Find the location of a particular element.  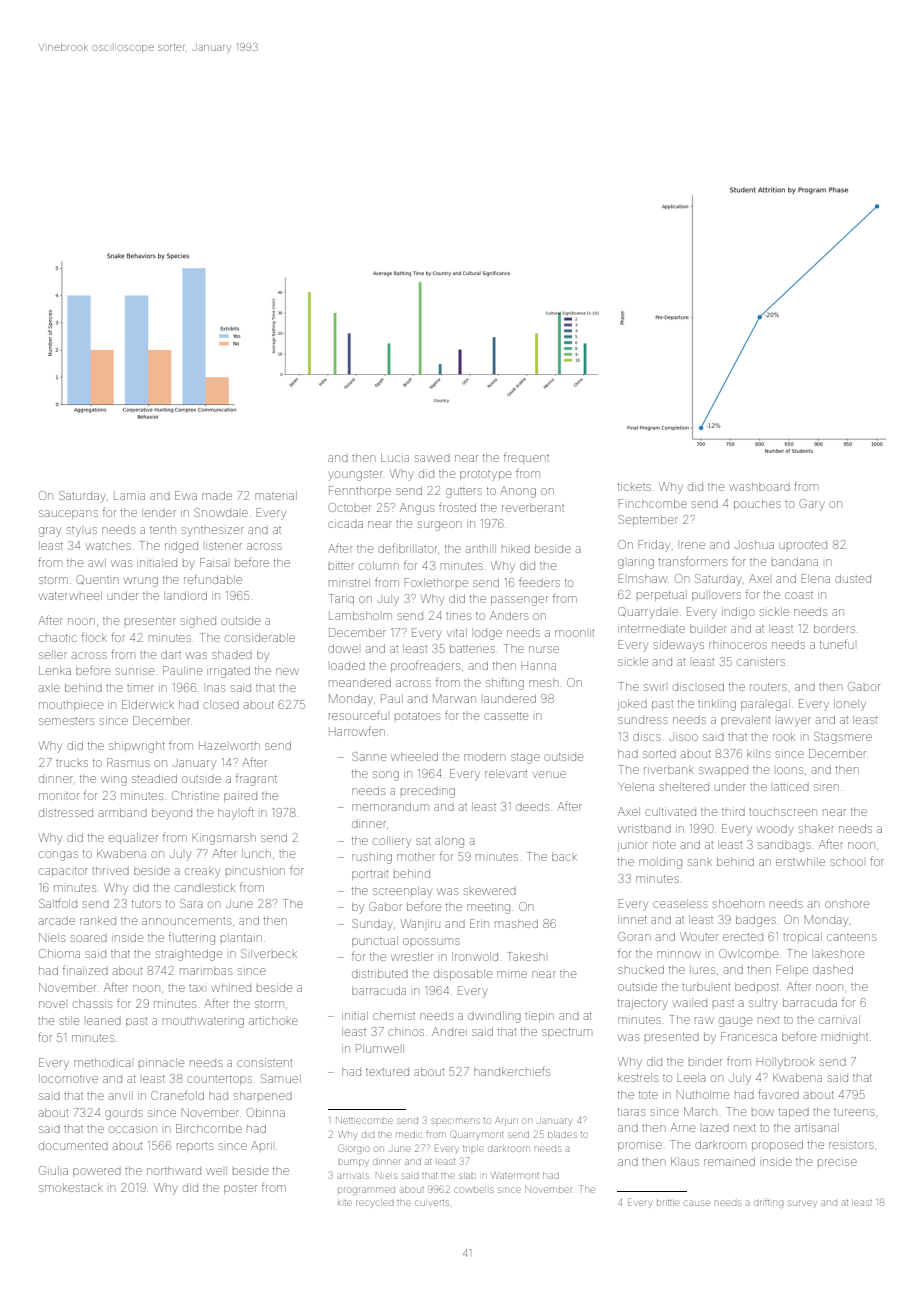

shaker is located at coordinates (816, 828).
